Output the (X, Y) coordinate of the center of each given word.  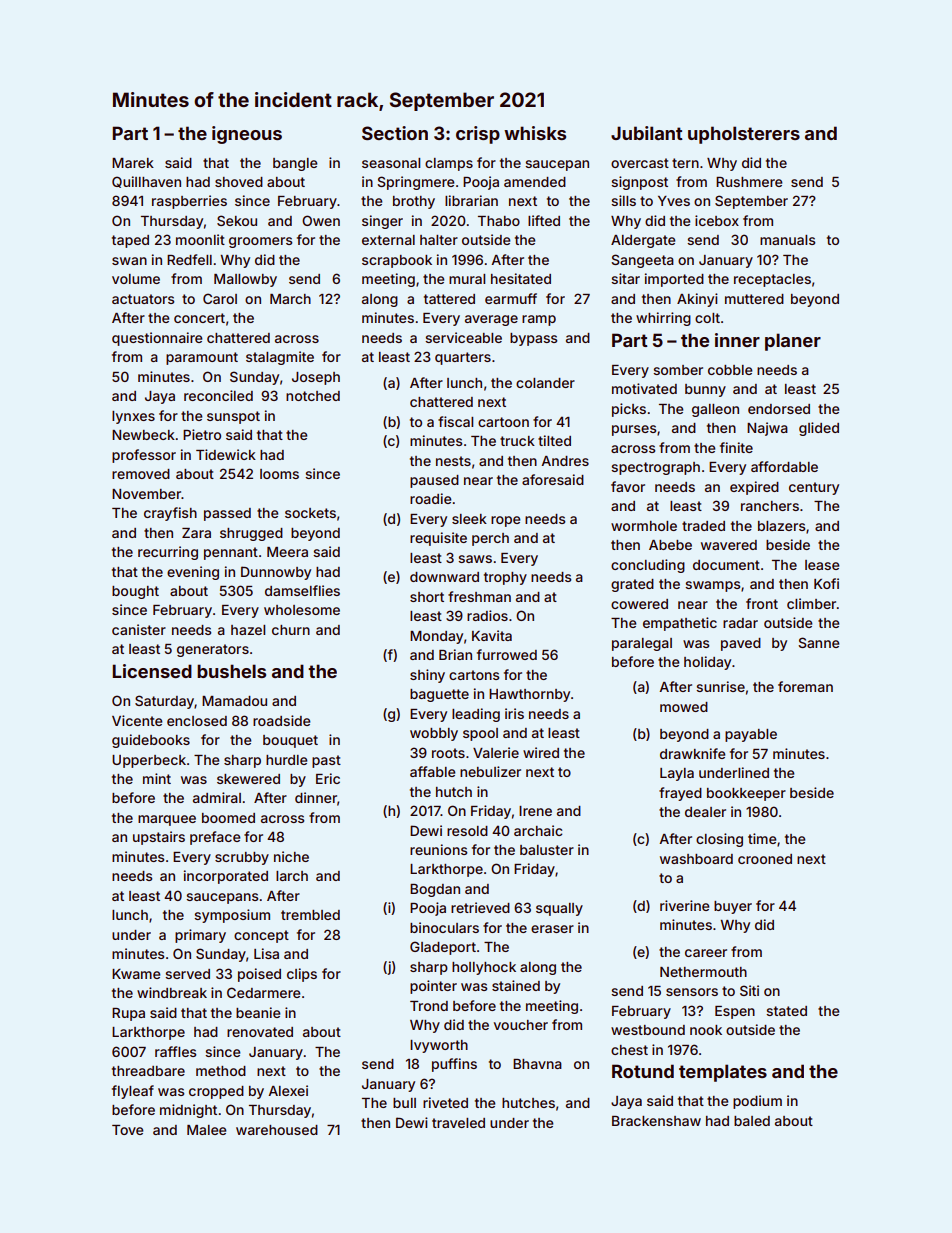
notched (313, 396)
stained (516, 985)
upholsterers (744, 135)
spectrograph (655, 468)
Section (395, 133)
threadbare (148, 1071)
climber (811, 603)
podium (757, 1102)
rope (505, 521)
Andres (565, 461)
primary (200, 936)
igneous (247, 135)
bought (135, 592)
